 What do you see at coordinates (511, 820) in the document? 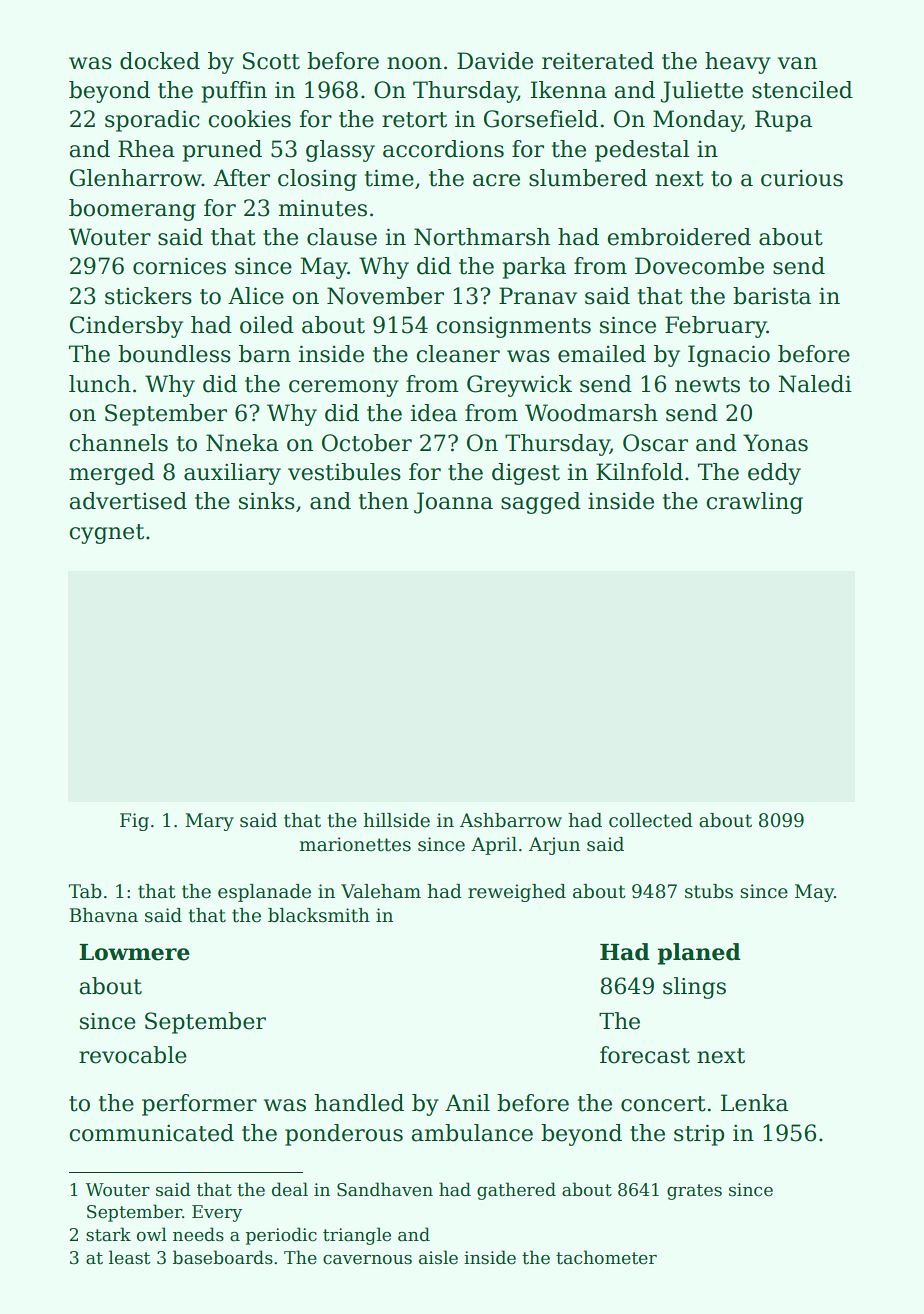
I see `Ashbarrow` at bounding box center [511, 820].
